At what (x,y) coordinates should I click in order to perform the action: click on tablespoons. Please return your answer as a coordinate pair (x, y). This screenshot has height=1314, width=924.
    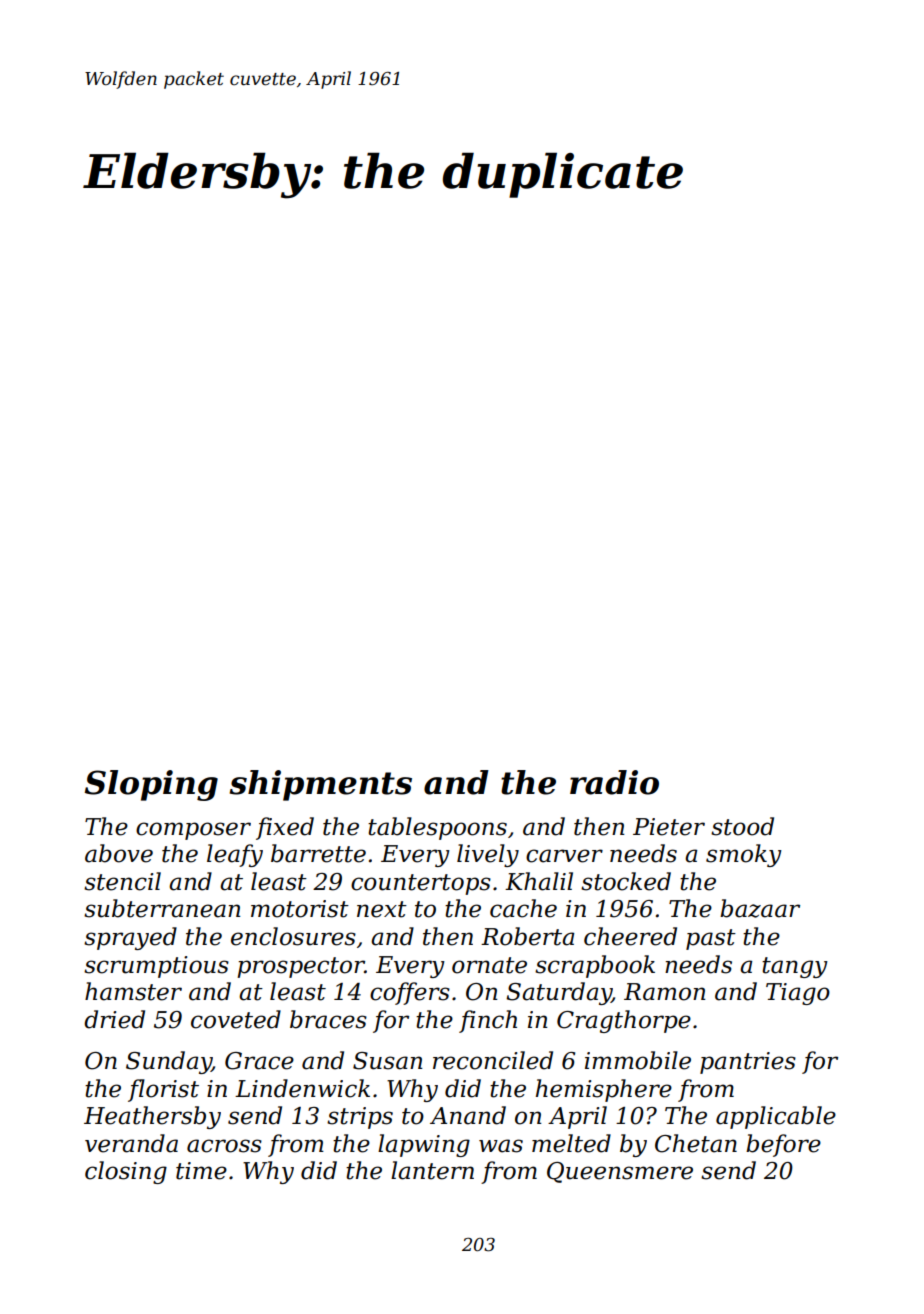
    Looking at the image, I should click on (437, 828).
